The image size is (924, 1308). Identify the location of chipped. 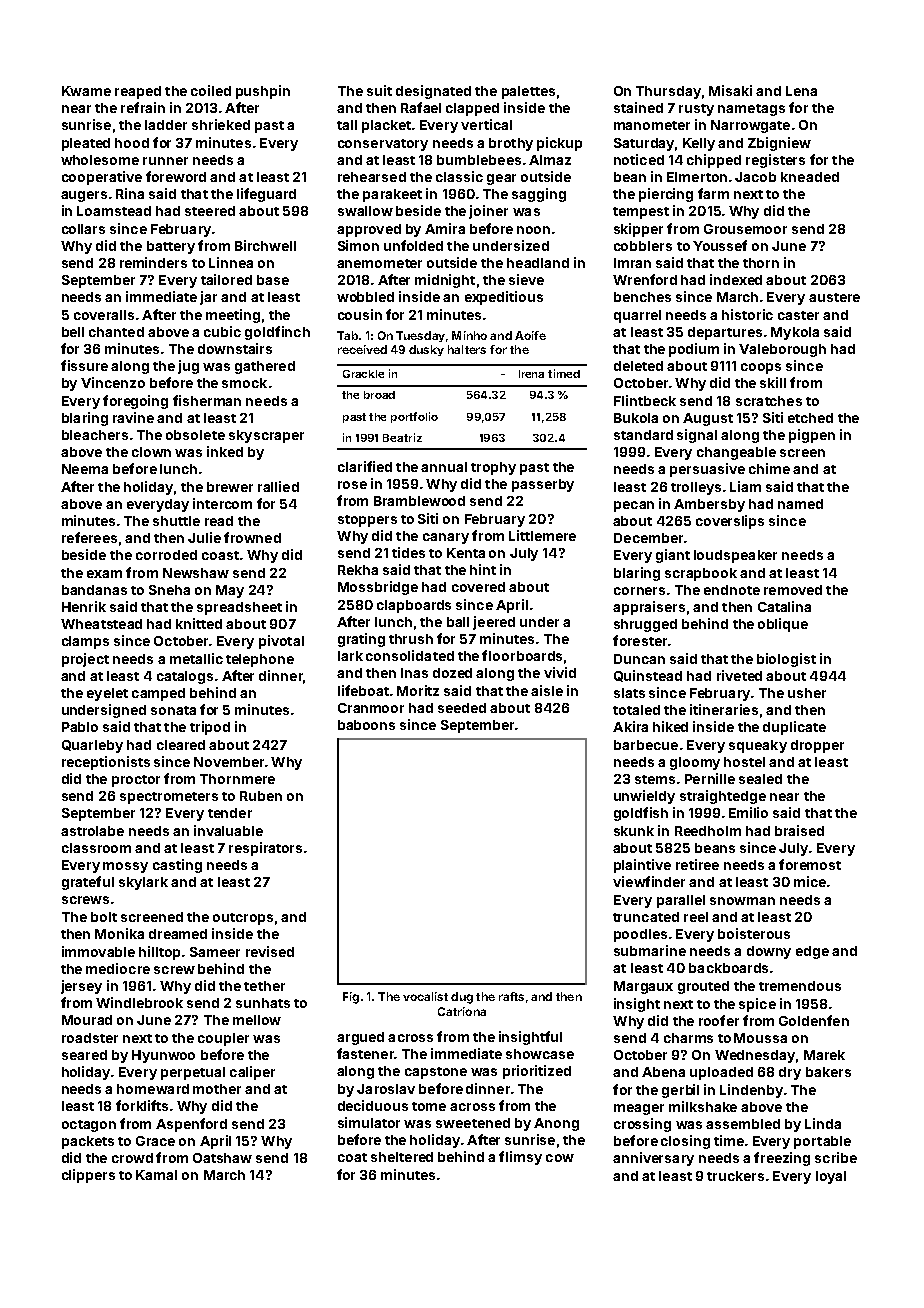
(714, 161).
